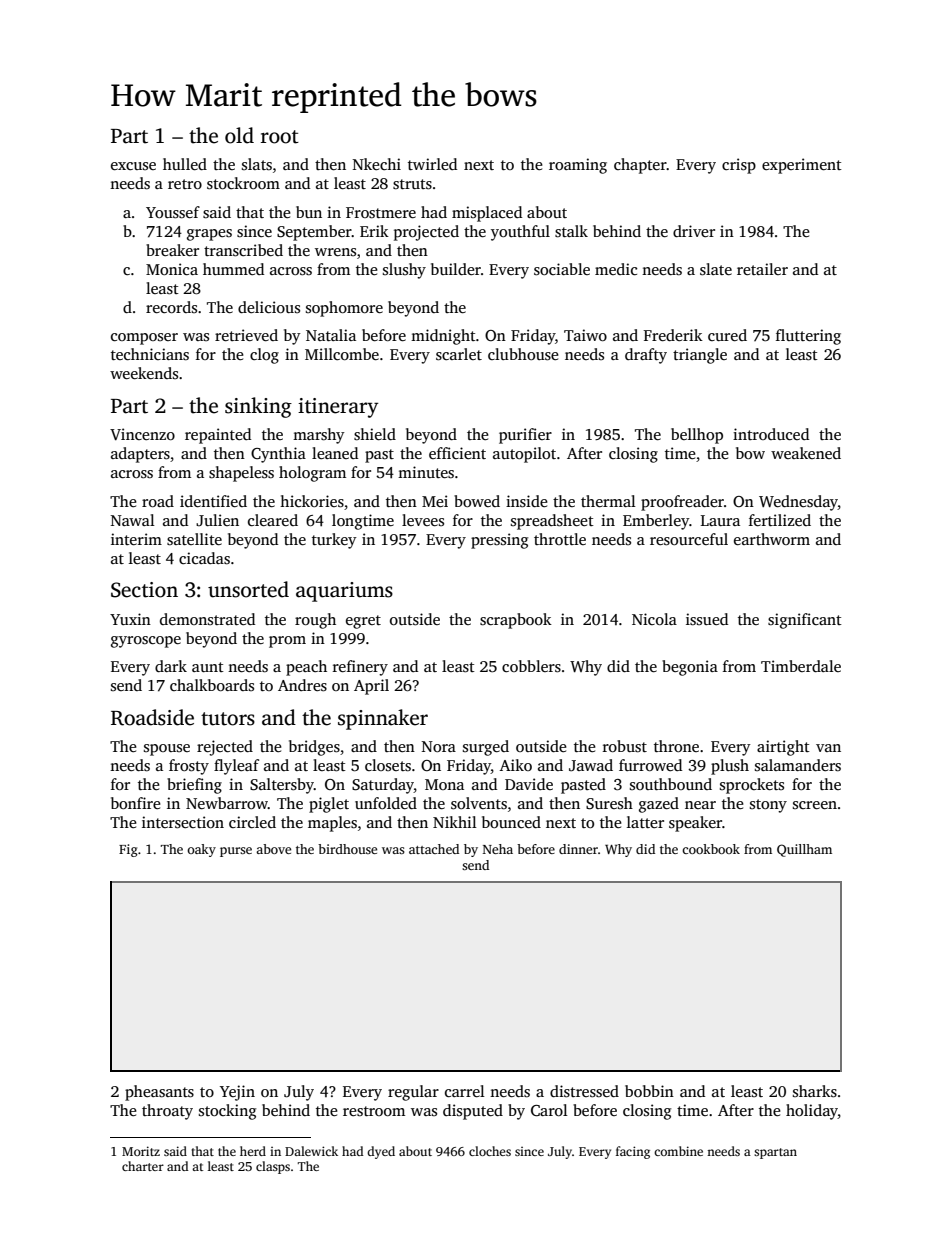 This screenshot has height=1233, width=952. Describe the element at coordinates (523, 354) in the screenshot. I see `clubhouse` at that location.
